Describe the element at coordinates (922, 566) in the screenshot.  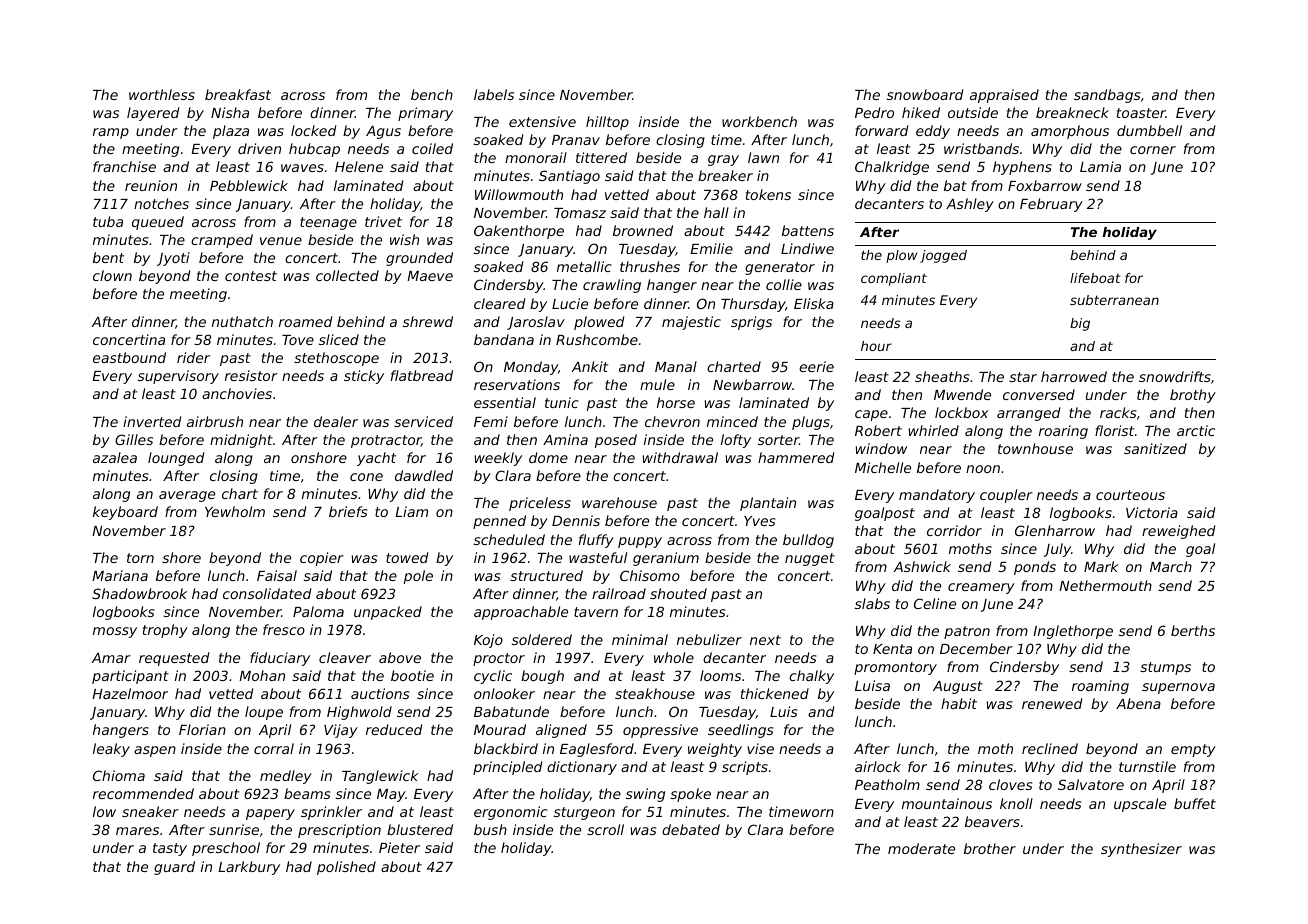
I see `Ashwick` at that location.
